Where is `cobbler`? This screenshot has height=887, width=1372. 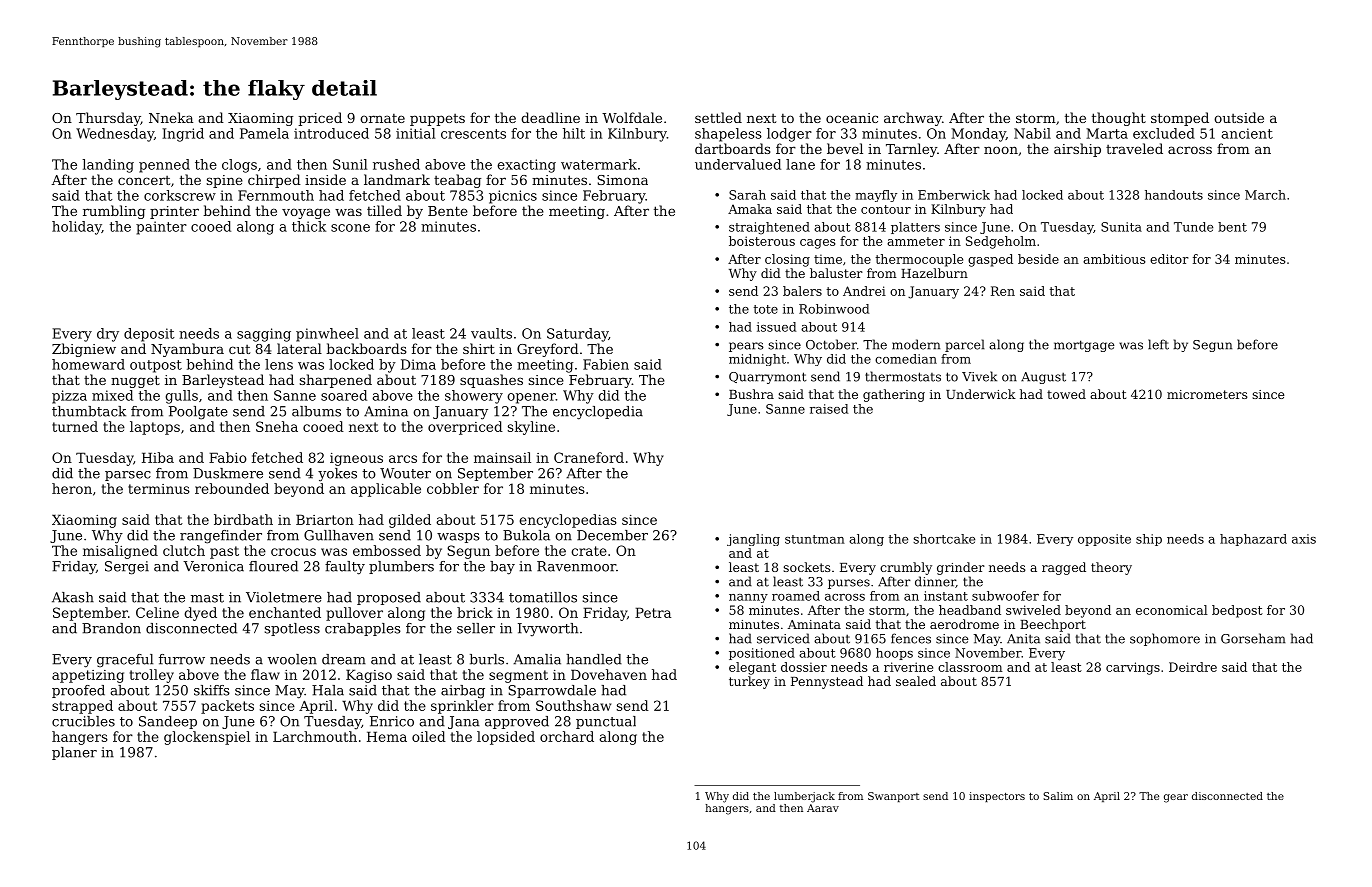
cobbler is located at coordinates (453, 488).
